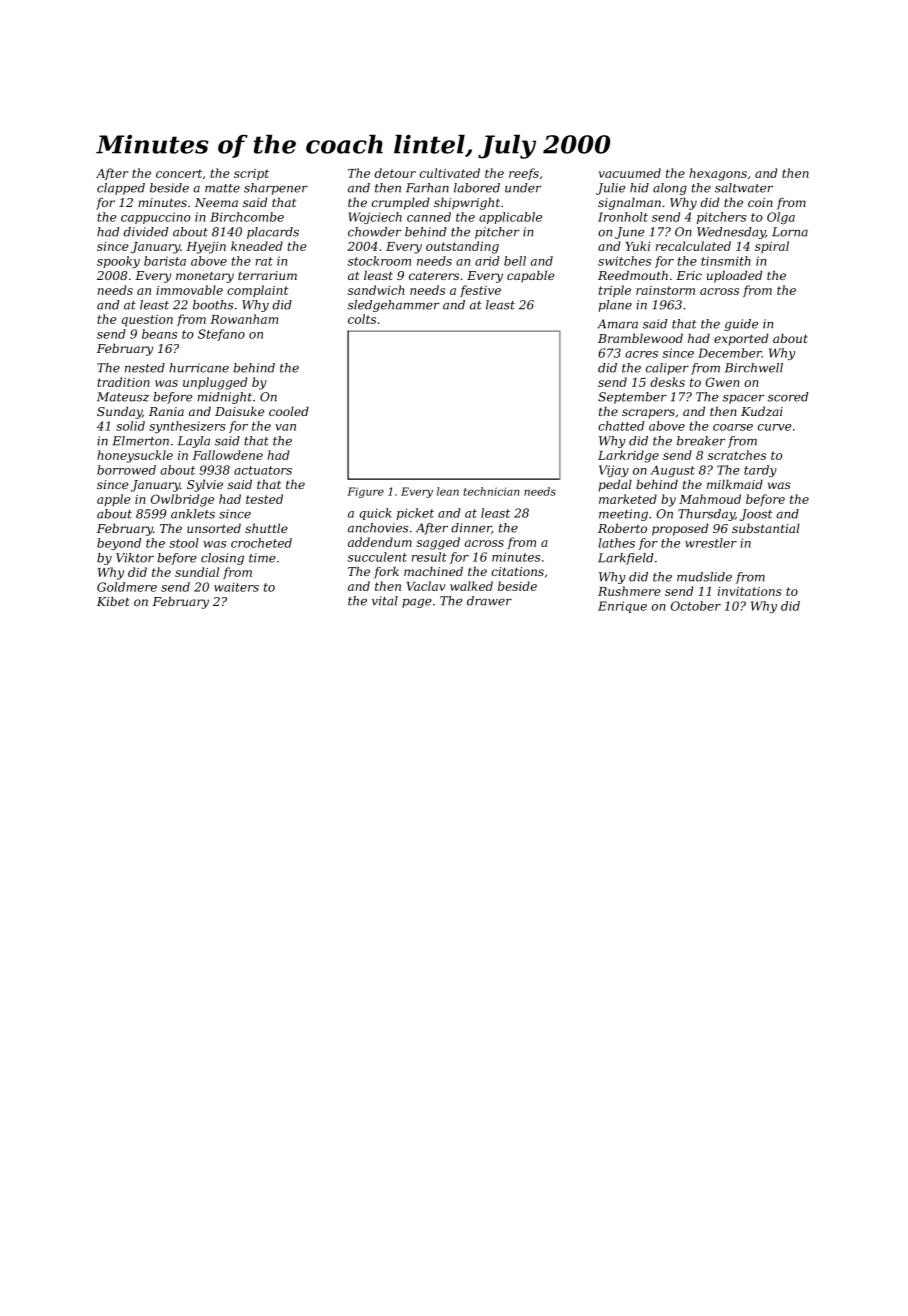 The height and width of the image is (1316, 908). Describe the element at coordinates (621, 426) in the image. I see `chatted` at that location.
